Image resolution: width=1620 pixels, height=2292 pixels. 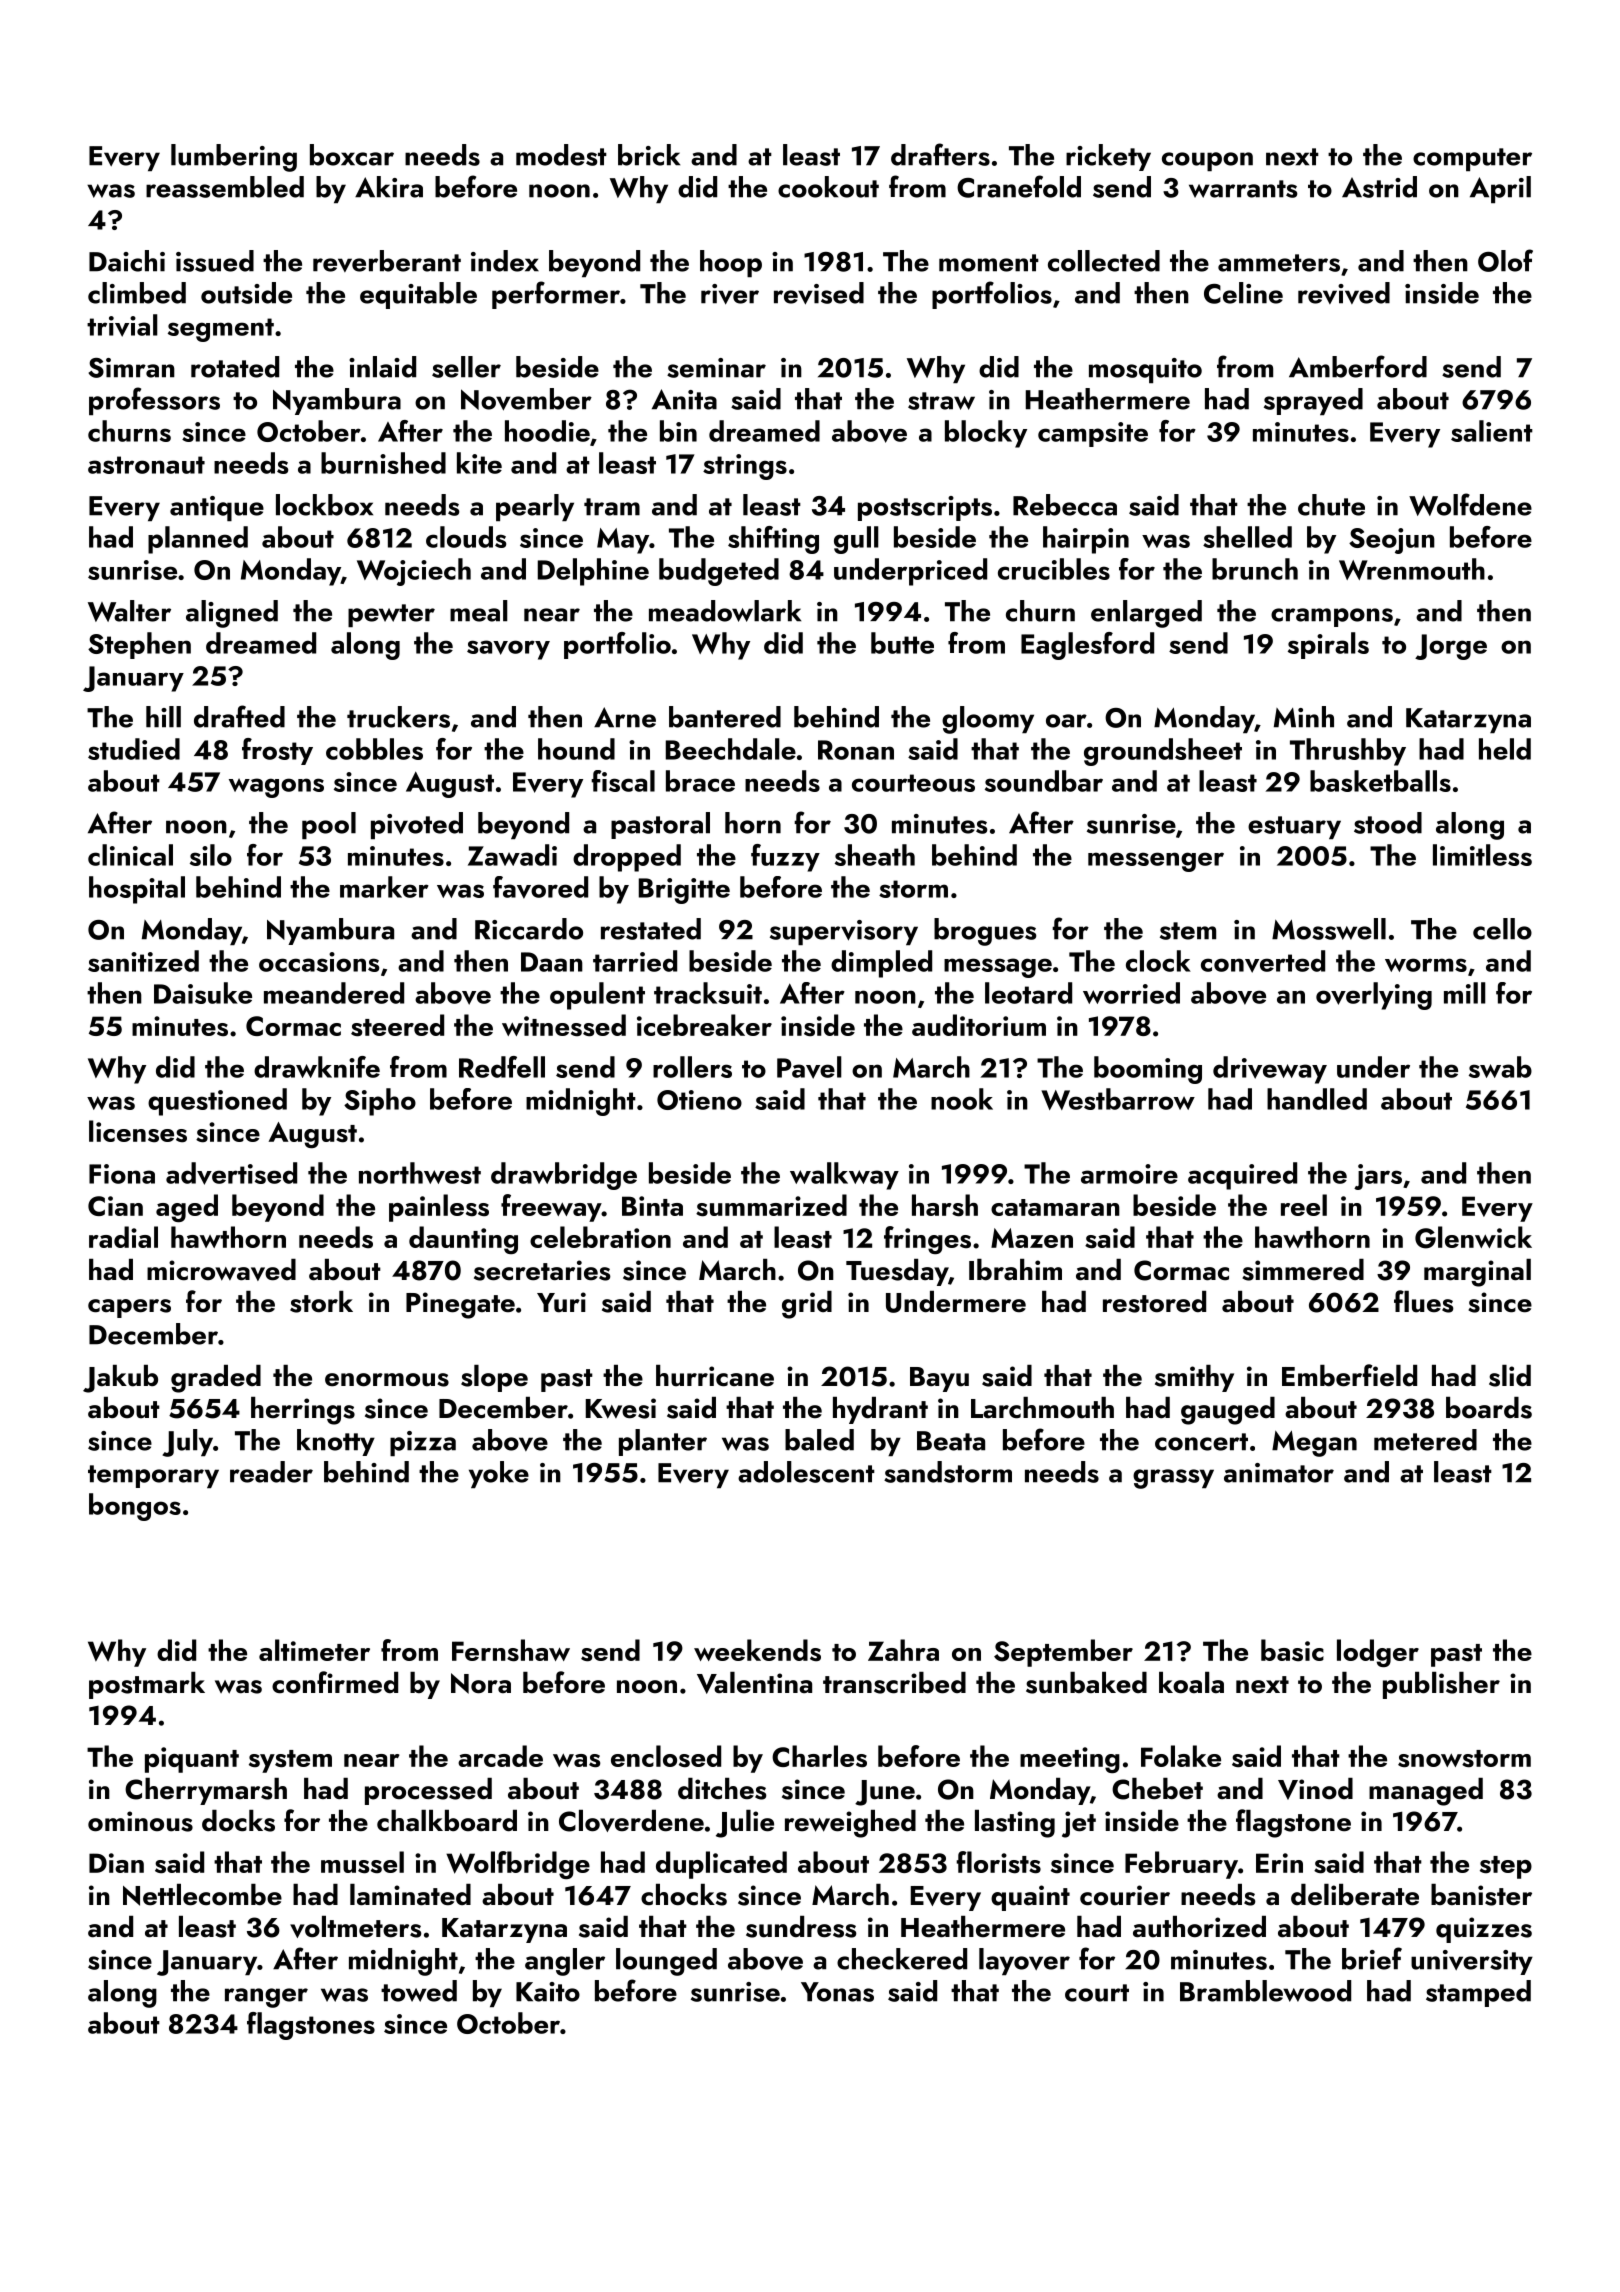 I want to click on ominous, so click(x=140, y=1821).
